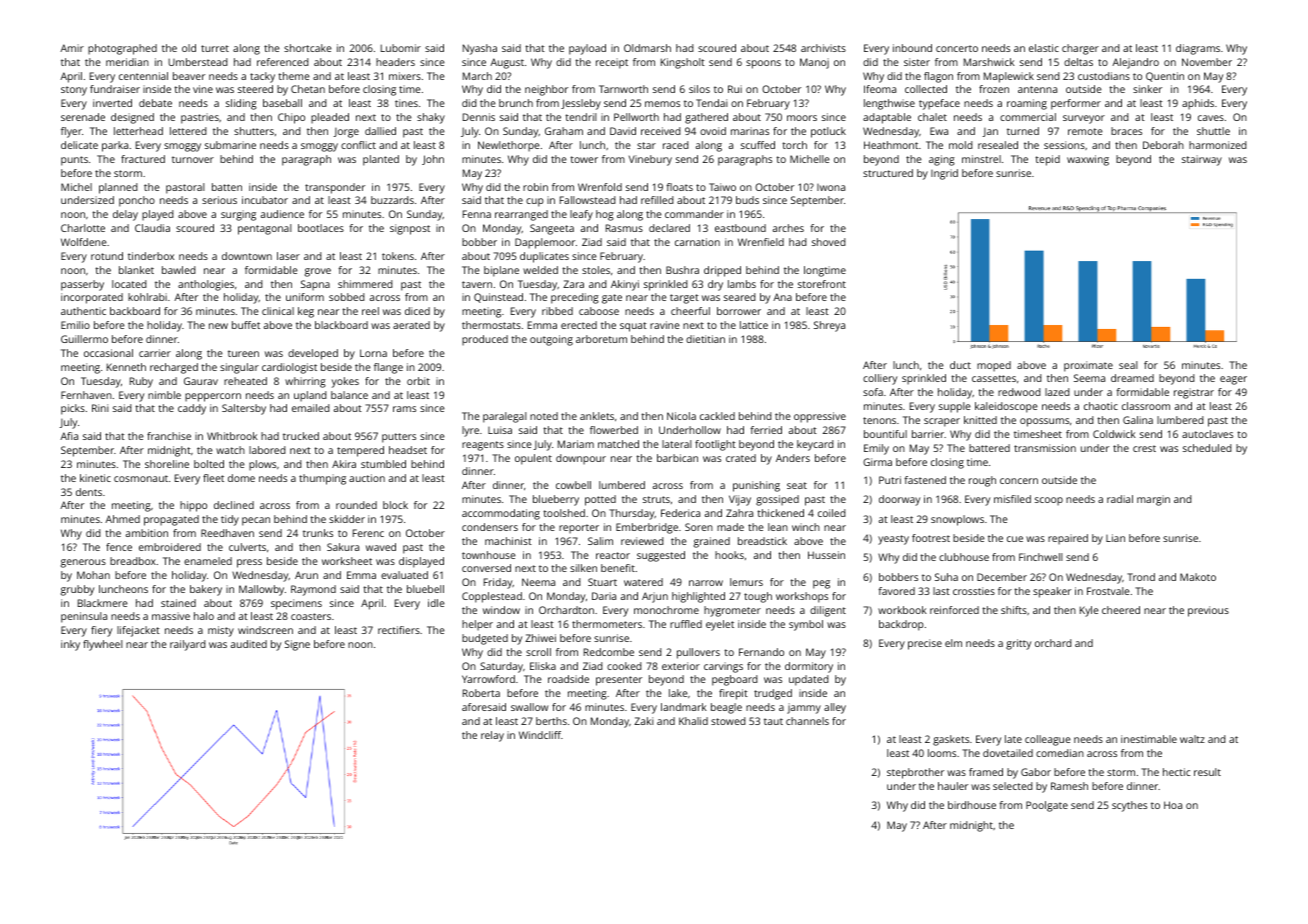  Describe the element at coordinates (972, 805) in the screenshot. I see `birdhouse` at that location.
